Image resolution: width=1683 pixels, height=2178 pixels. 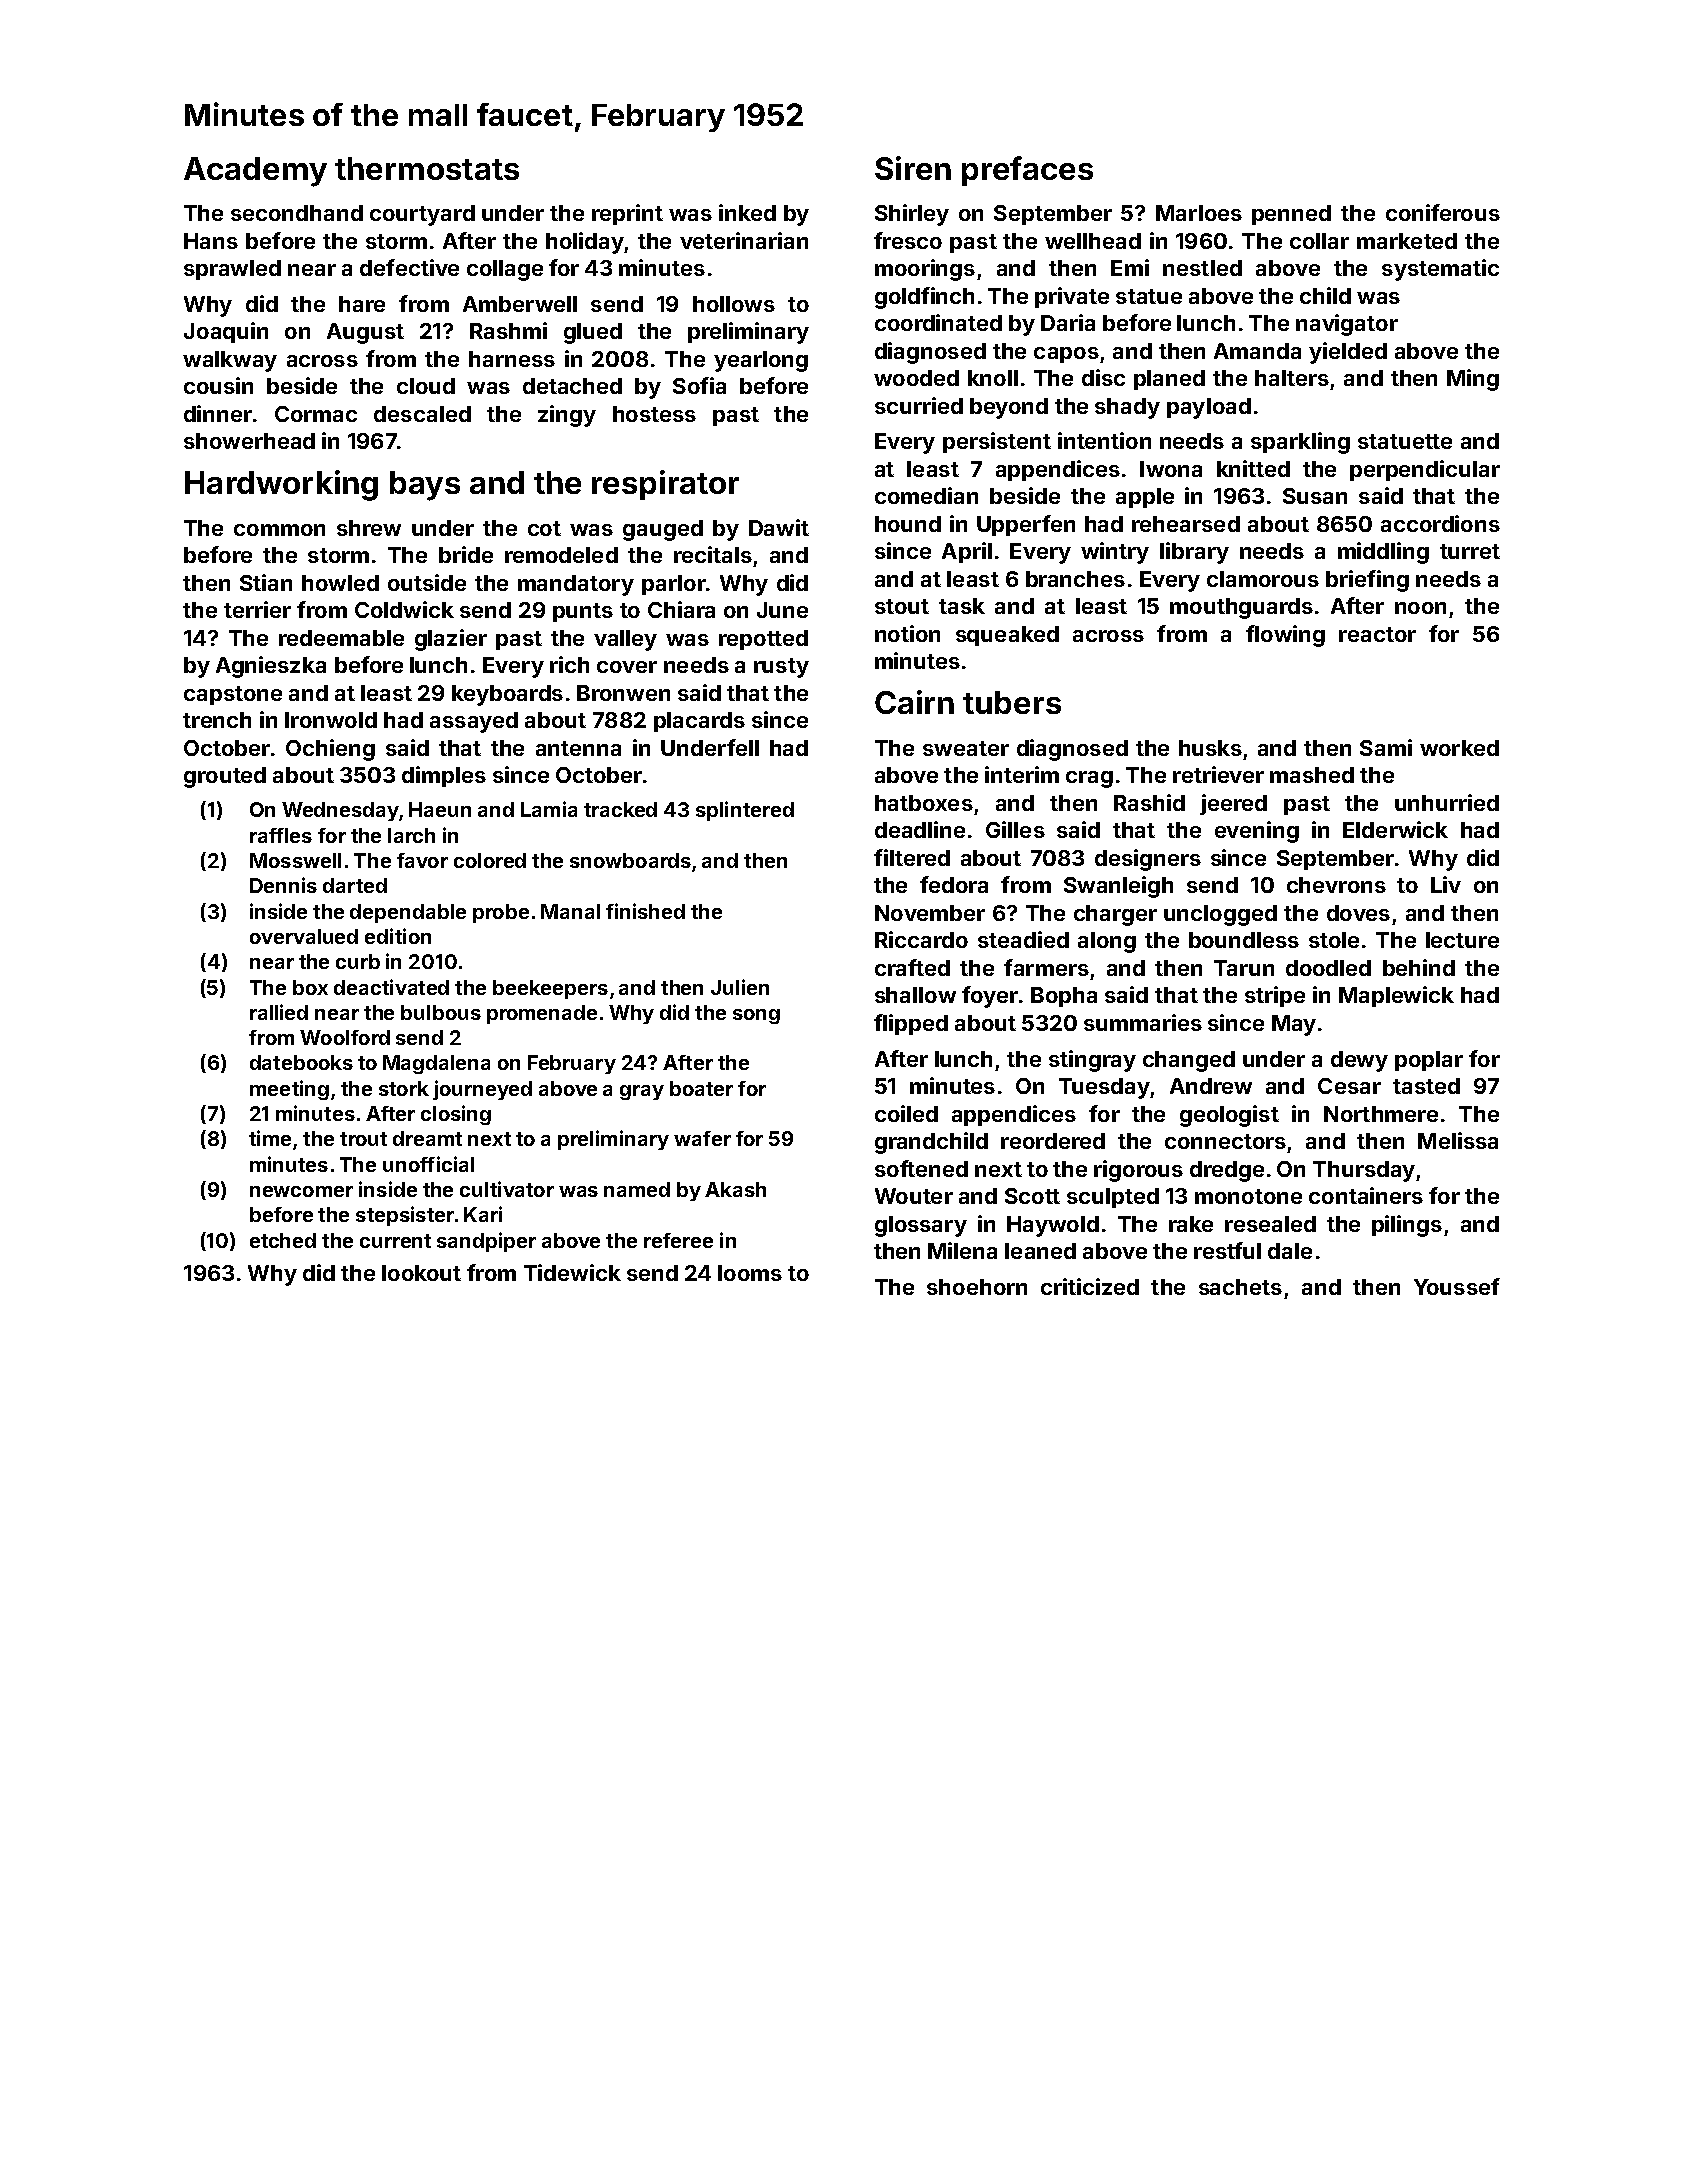 I want to click on time, so click(x=270, y=1138).
